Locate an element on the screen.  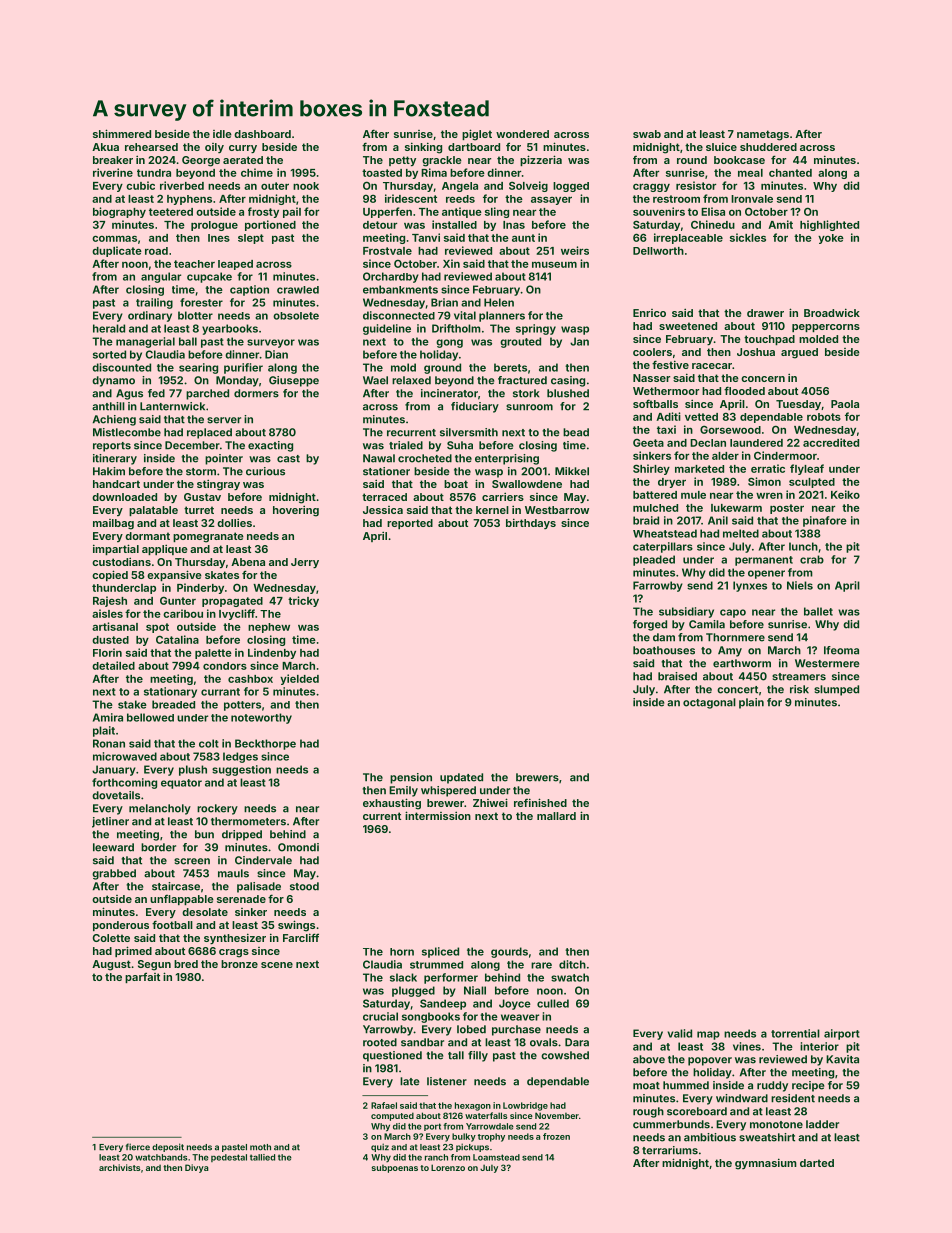
Gustav is located at coordinates (202, 497).
